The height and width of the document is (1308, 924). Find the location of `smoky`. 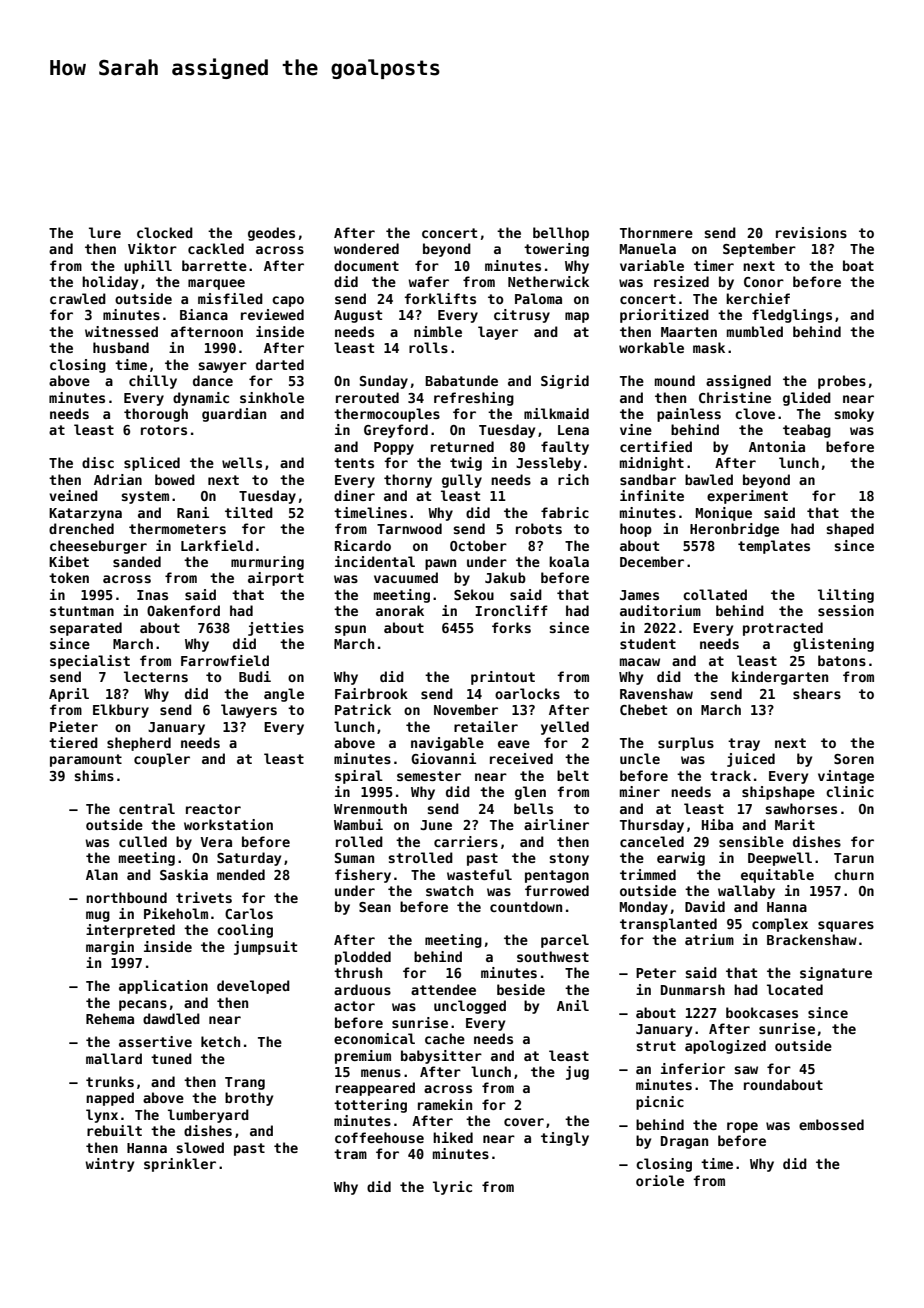

smoky is located at coordinates (854, 415).
